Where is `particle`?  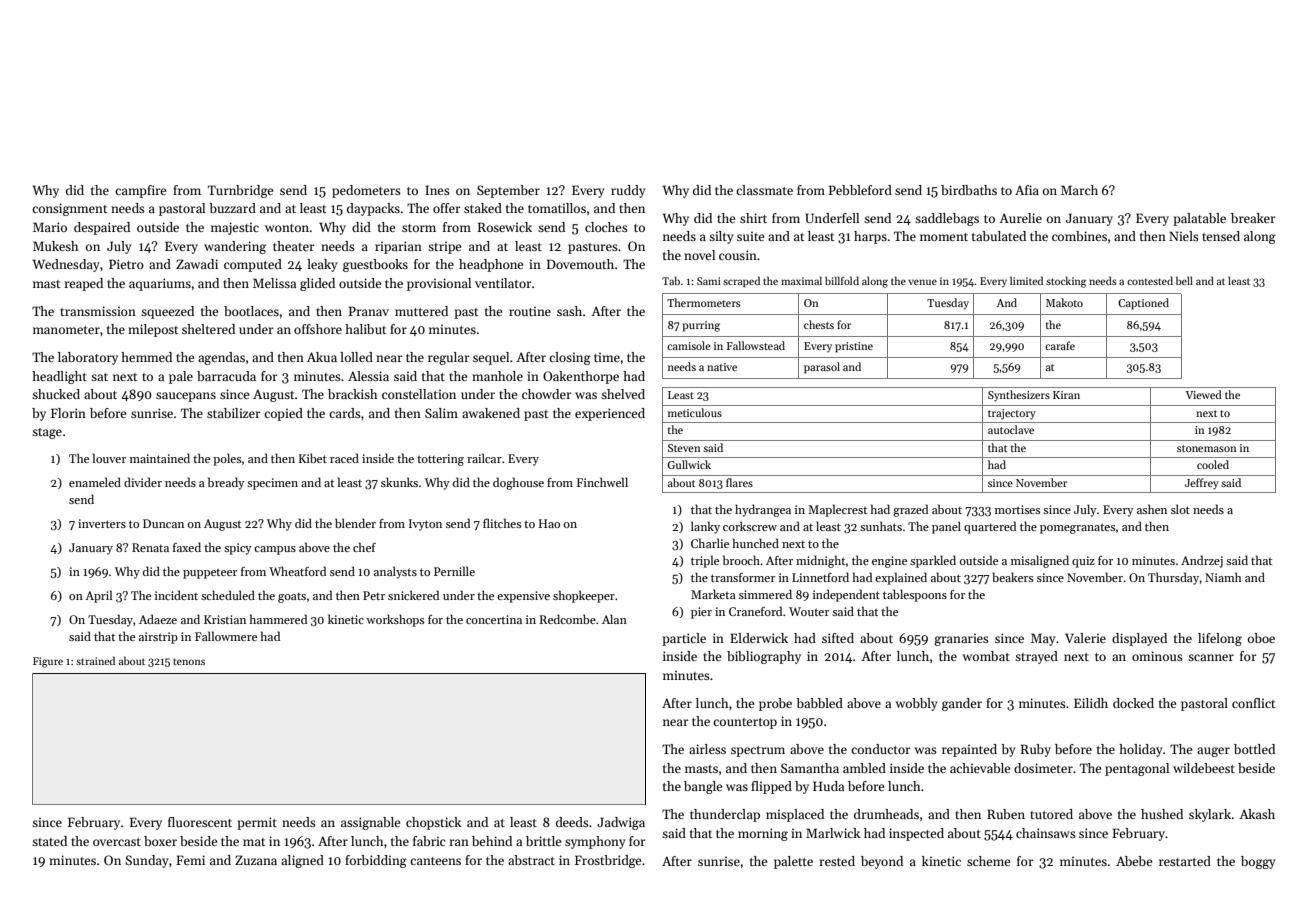 particle is located at coordinates (684, 639).
